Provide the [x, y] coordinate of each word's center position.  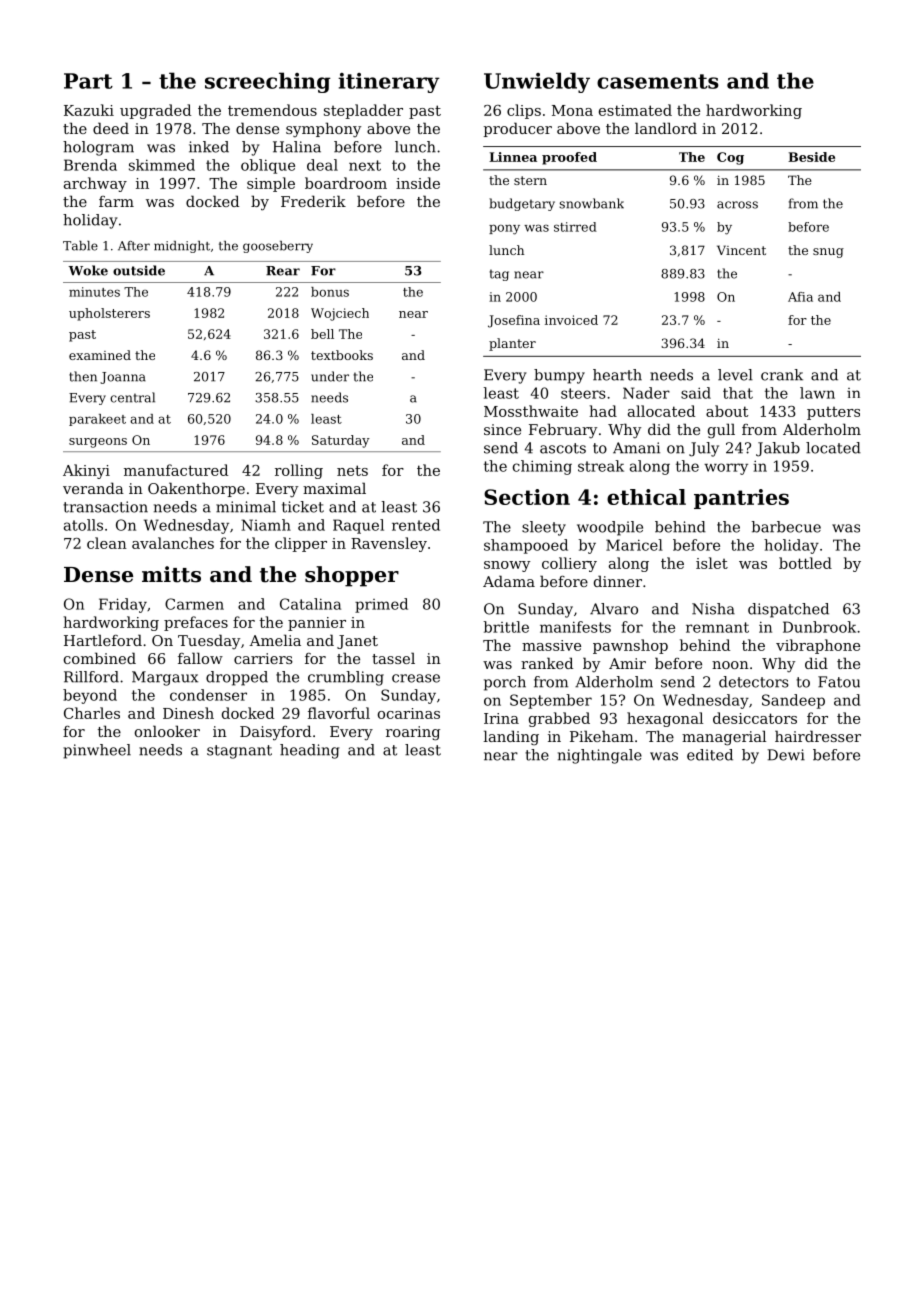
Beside [811, 157]
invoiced [571, 320]
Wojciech [340, 314]
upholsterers [109, 314]
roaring [413, 733]
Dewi [786, 755]
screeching [268, 82]
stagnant [239, 752]
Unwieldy [537, 82]
